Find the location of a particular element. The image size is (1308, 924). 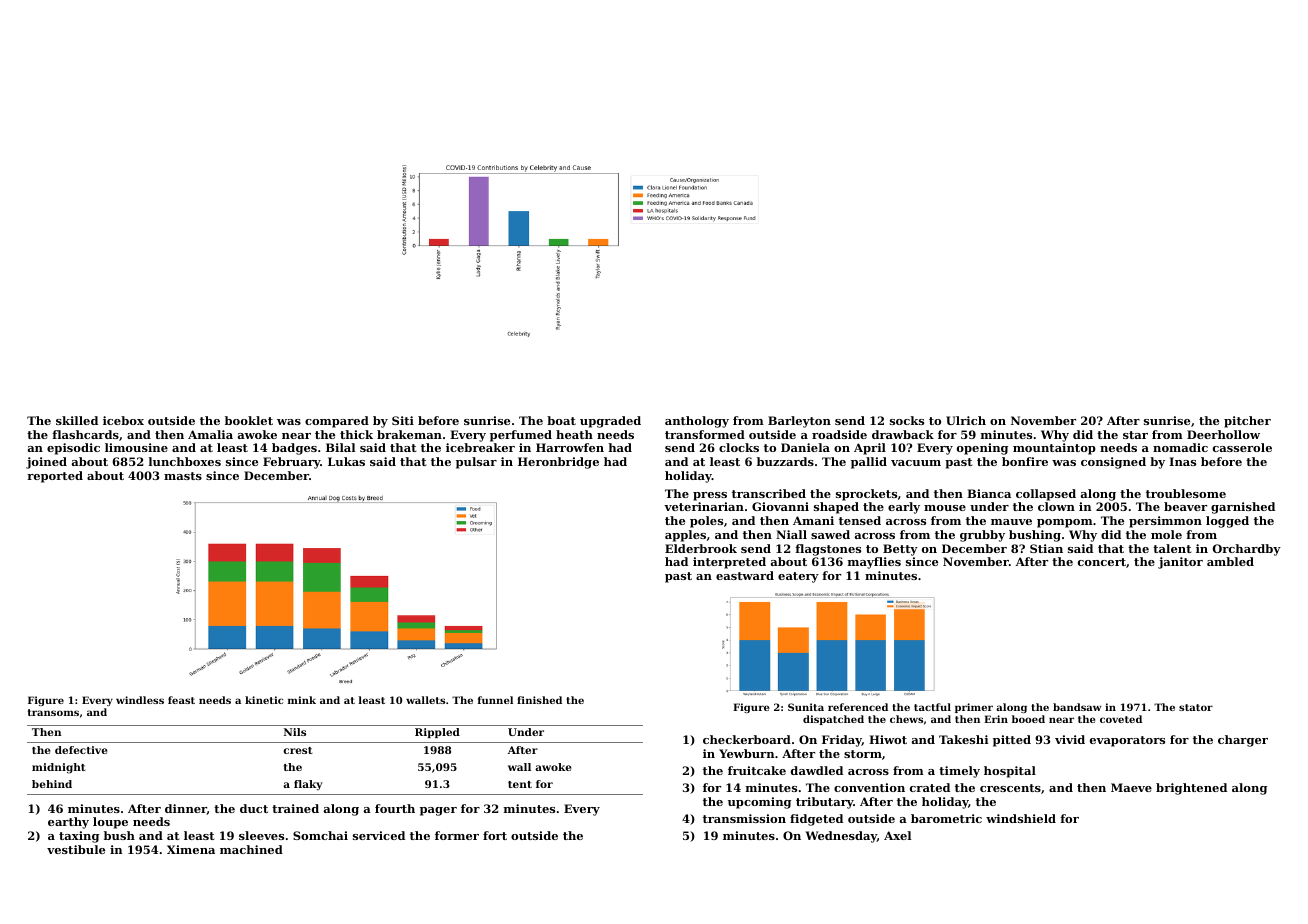

heath is located at coordinates (574, 434).
